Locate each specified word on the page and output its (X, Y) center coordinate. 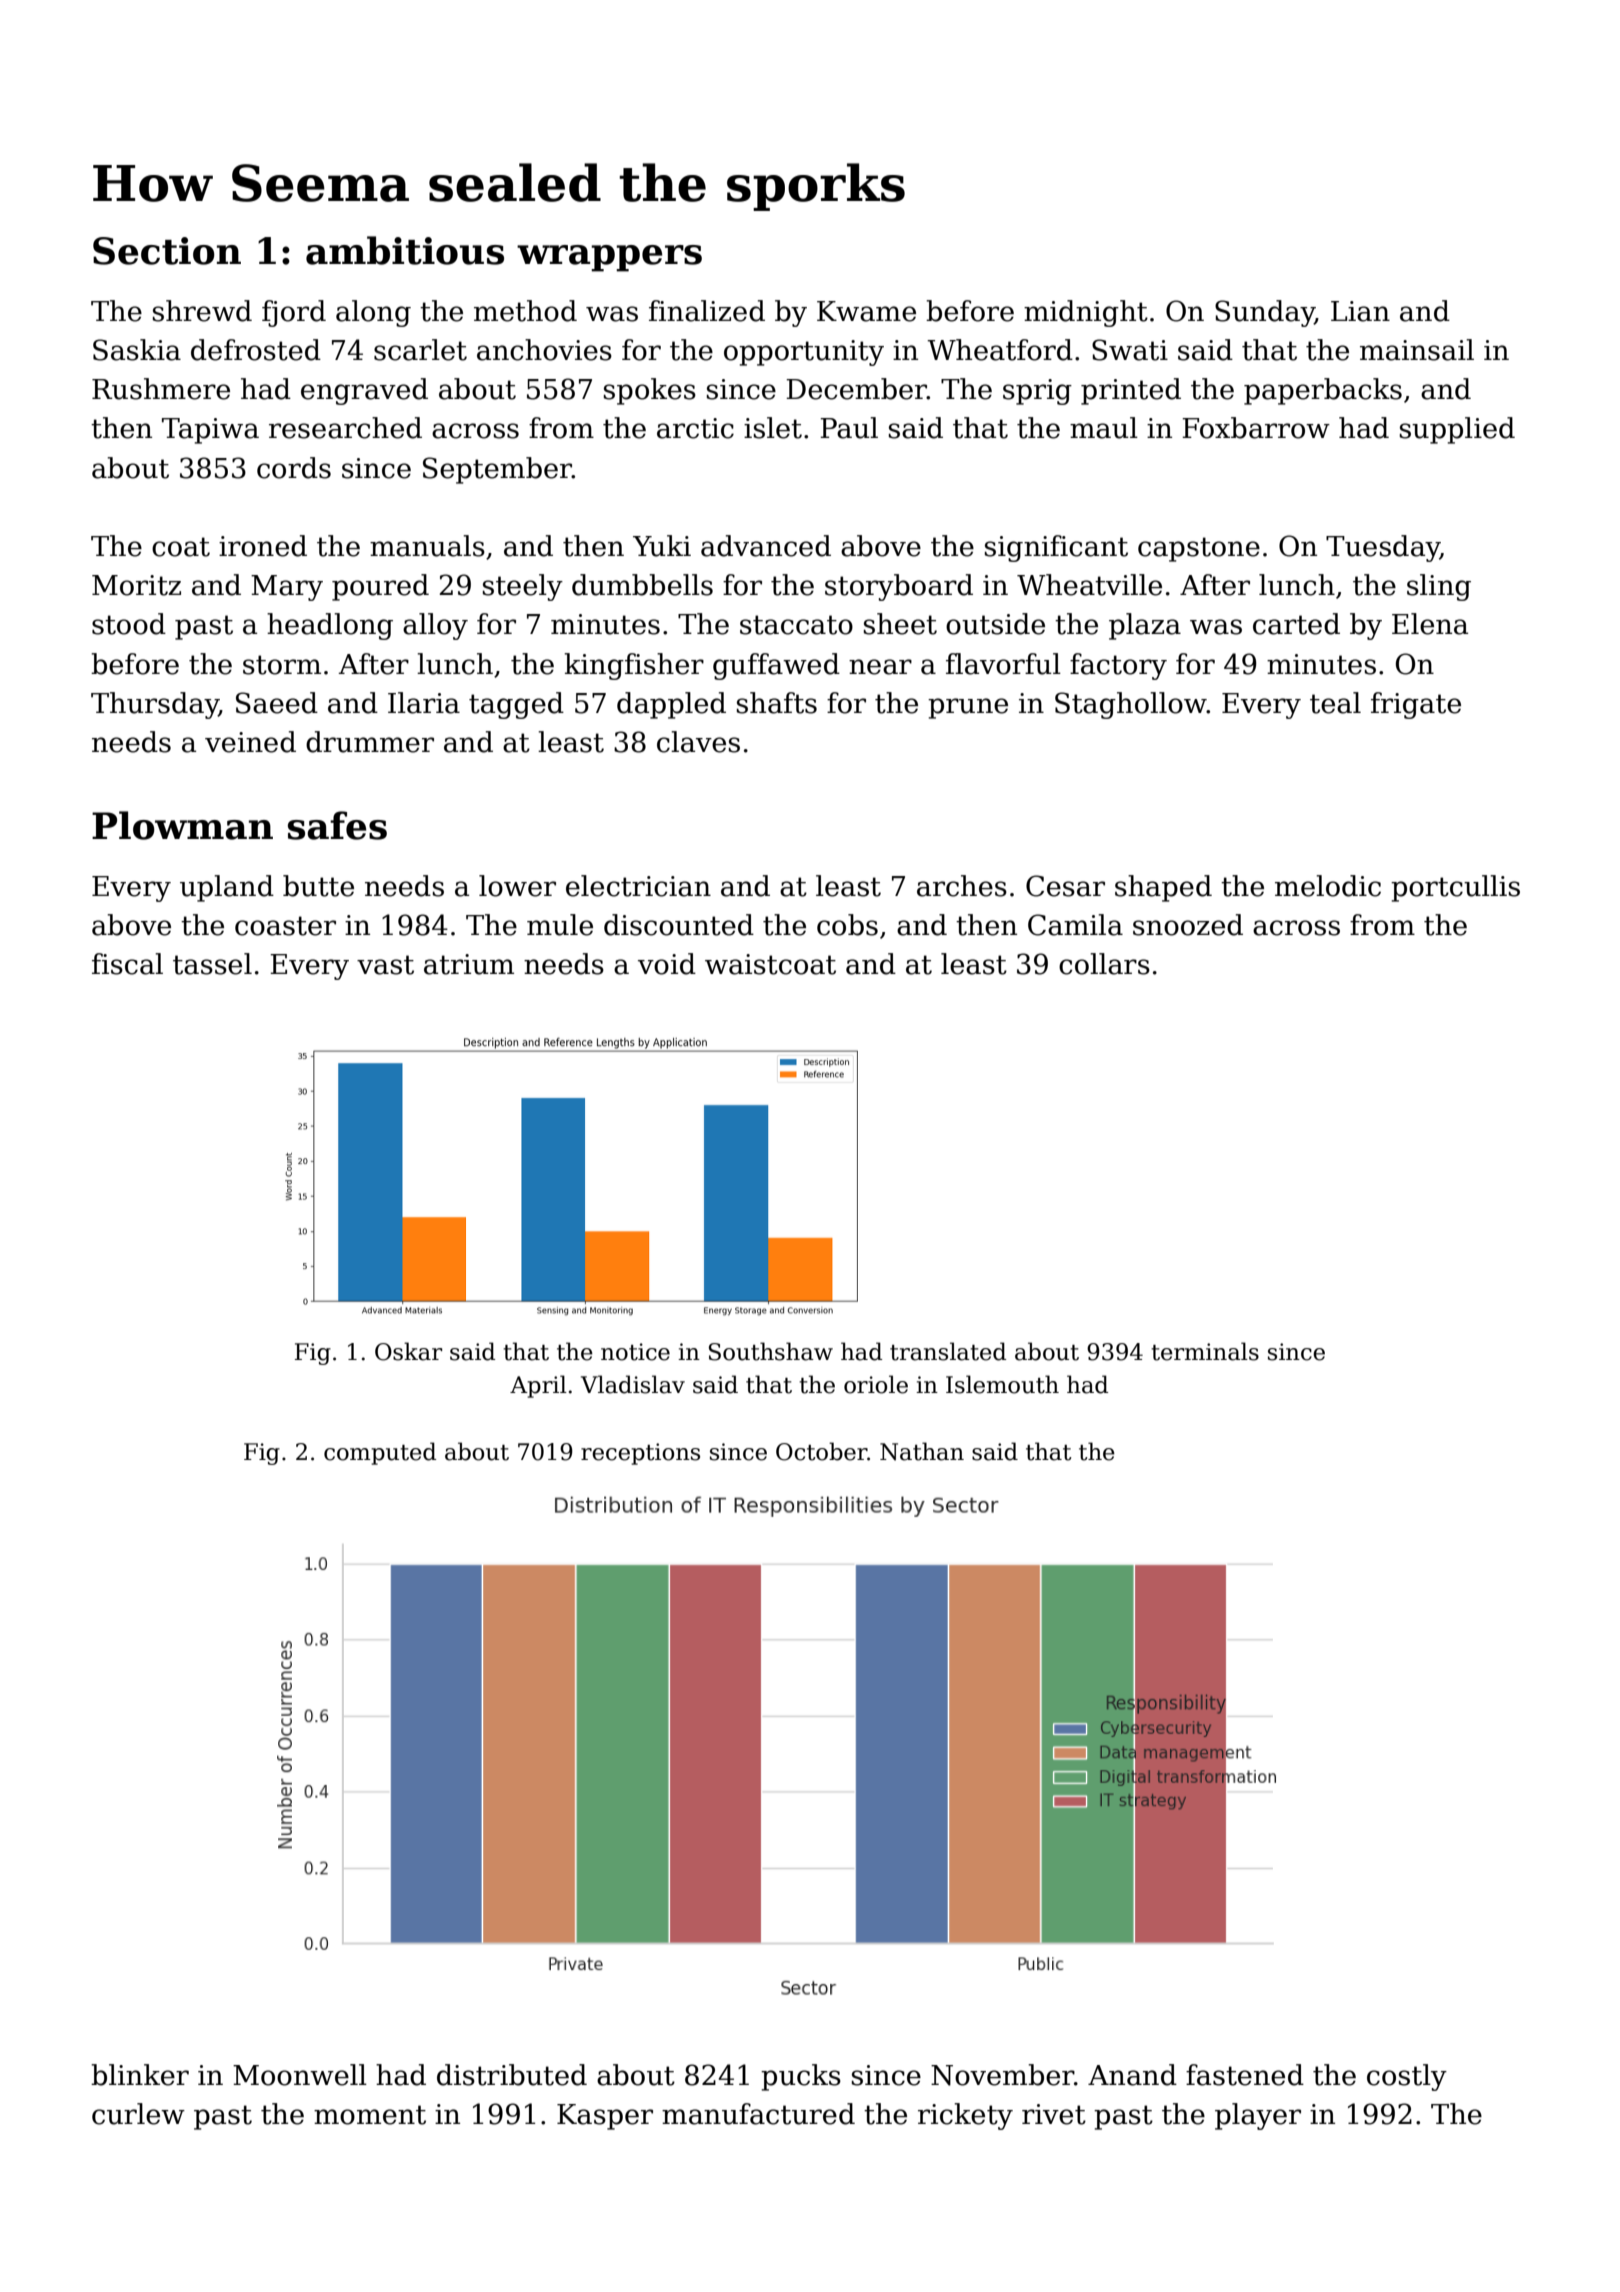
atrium (469, 964)
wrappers (609, 258)
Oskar (408, 1351)
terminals (1205, 1351)
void (667, 964)
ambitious (405, 250)
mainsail (1417, 350)
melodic (1328, 886)
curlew (138, 2114)
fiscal (127, 964)
